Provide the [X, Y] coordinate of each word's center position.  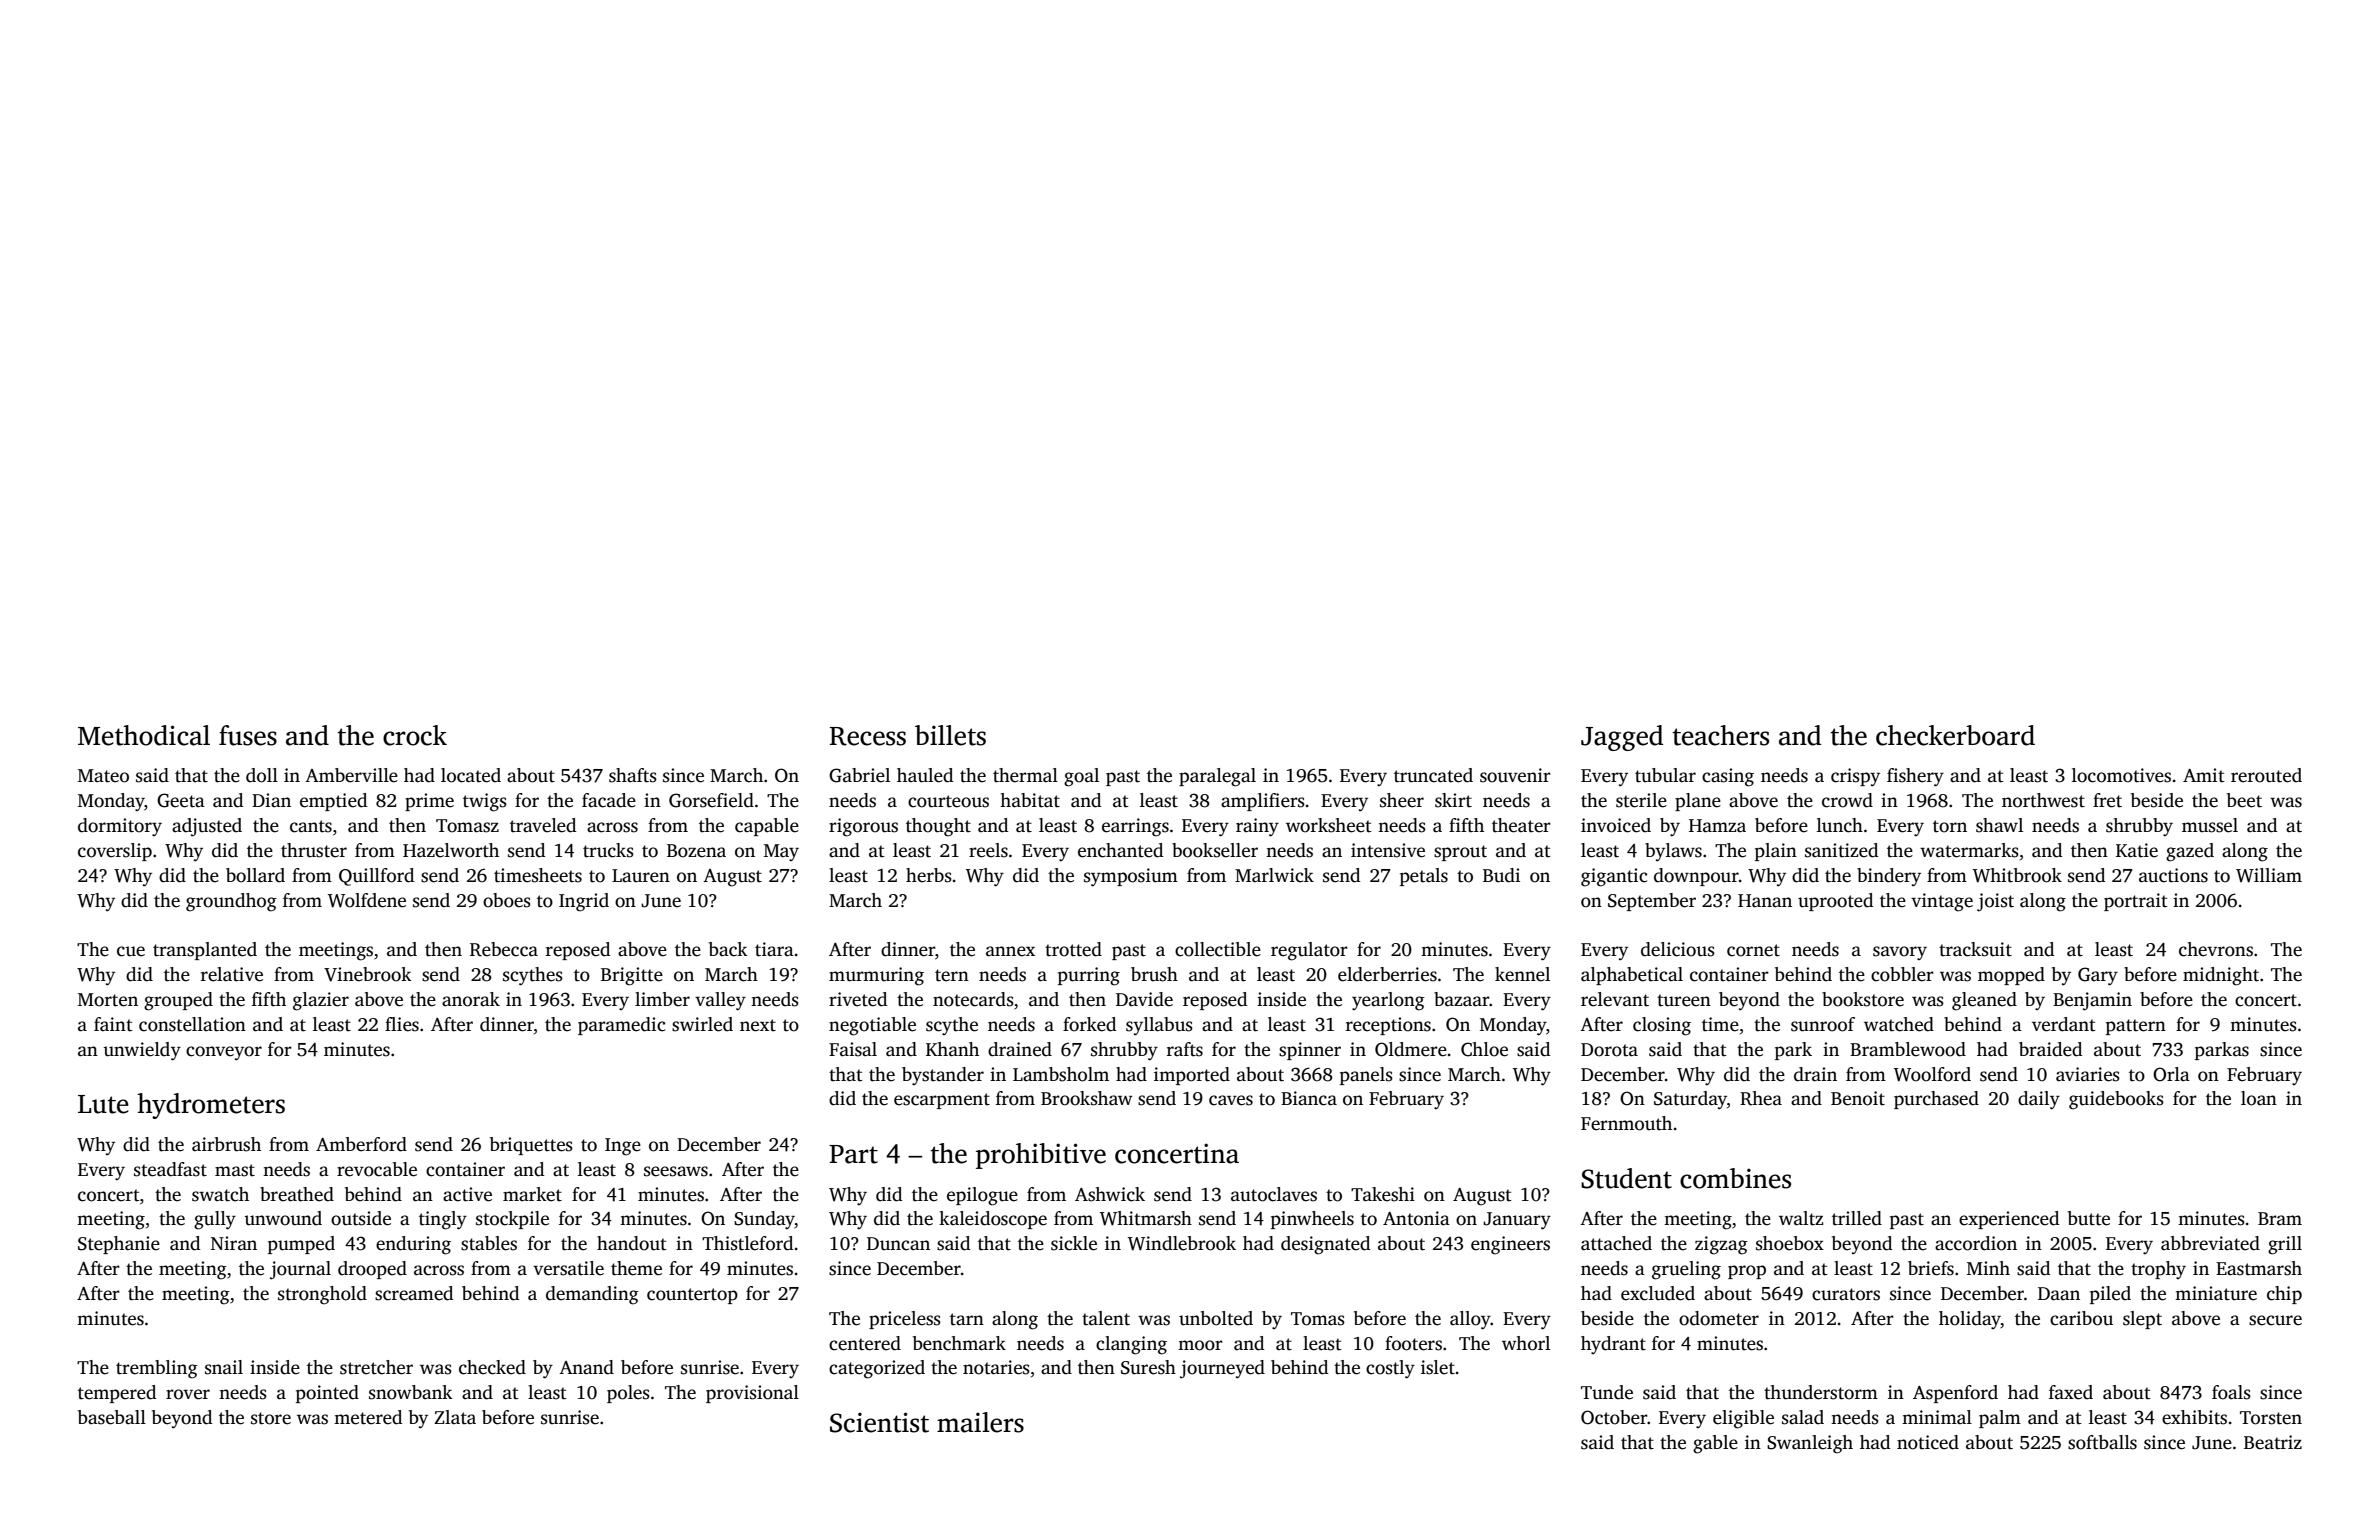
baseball [112, 1417]
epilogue [982, 1196]
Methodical [144, 735]
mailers [980, 1422]
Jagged [1622, 738]
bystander [943, 1076]
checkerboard [1955, 735]
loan [2259, 1098]
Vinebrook [368, 974]
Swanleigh [1810, 1444]
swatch [220, 1194]
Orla [2171, 1074]
